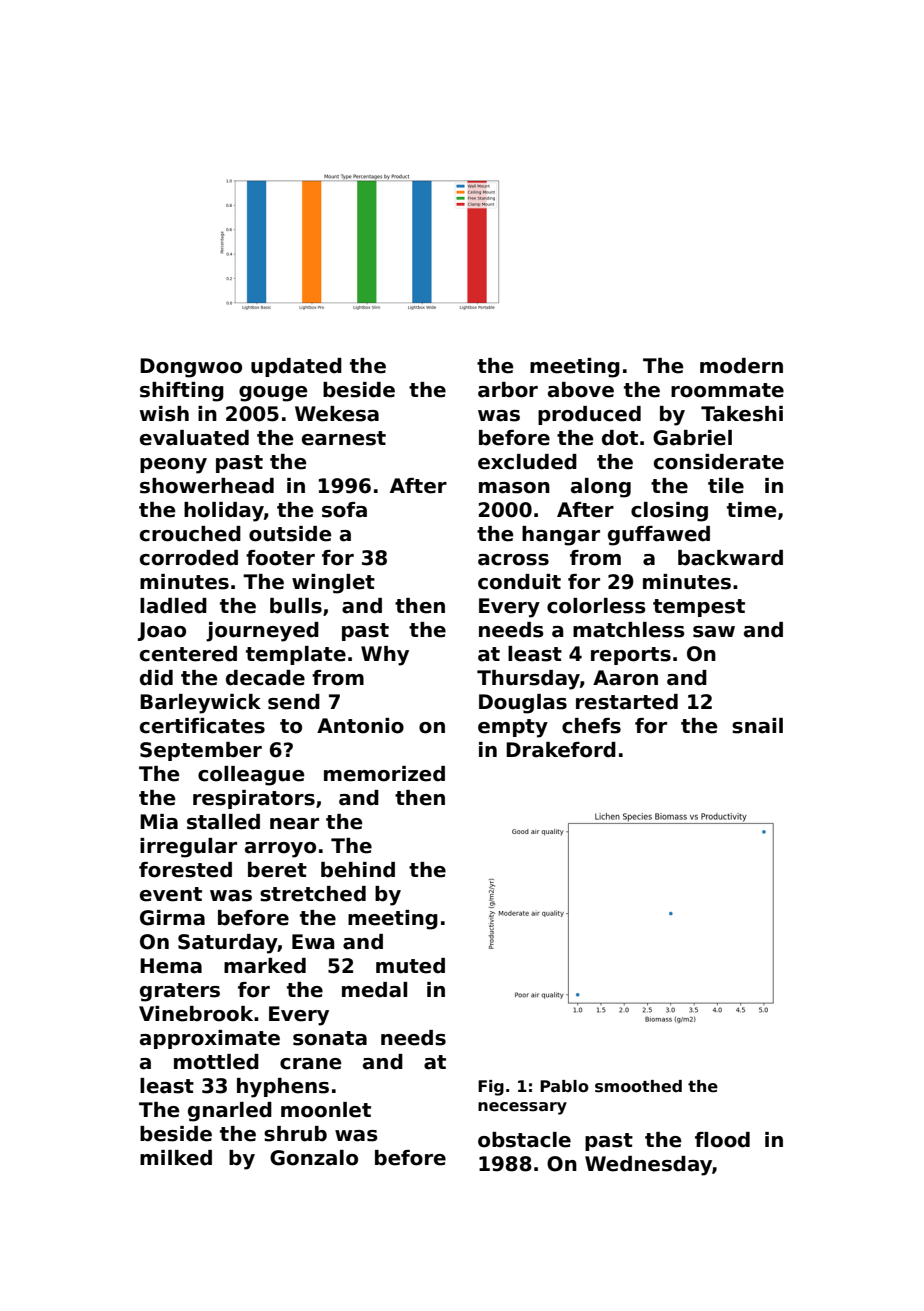 The width and height of the screenshot is (924, 1311). I want to click on winglet, so click(333, 584).
